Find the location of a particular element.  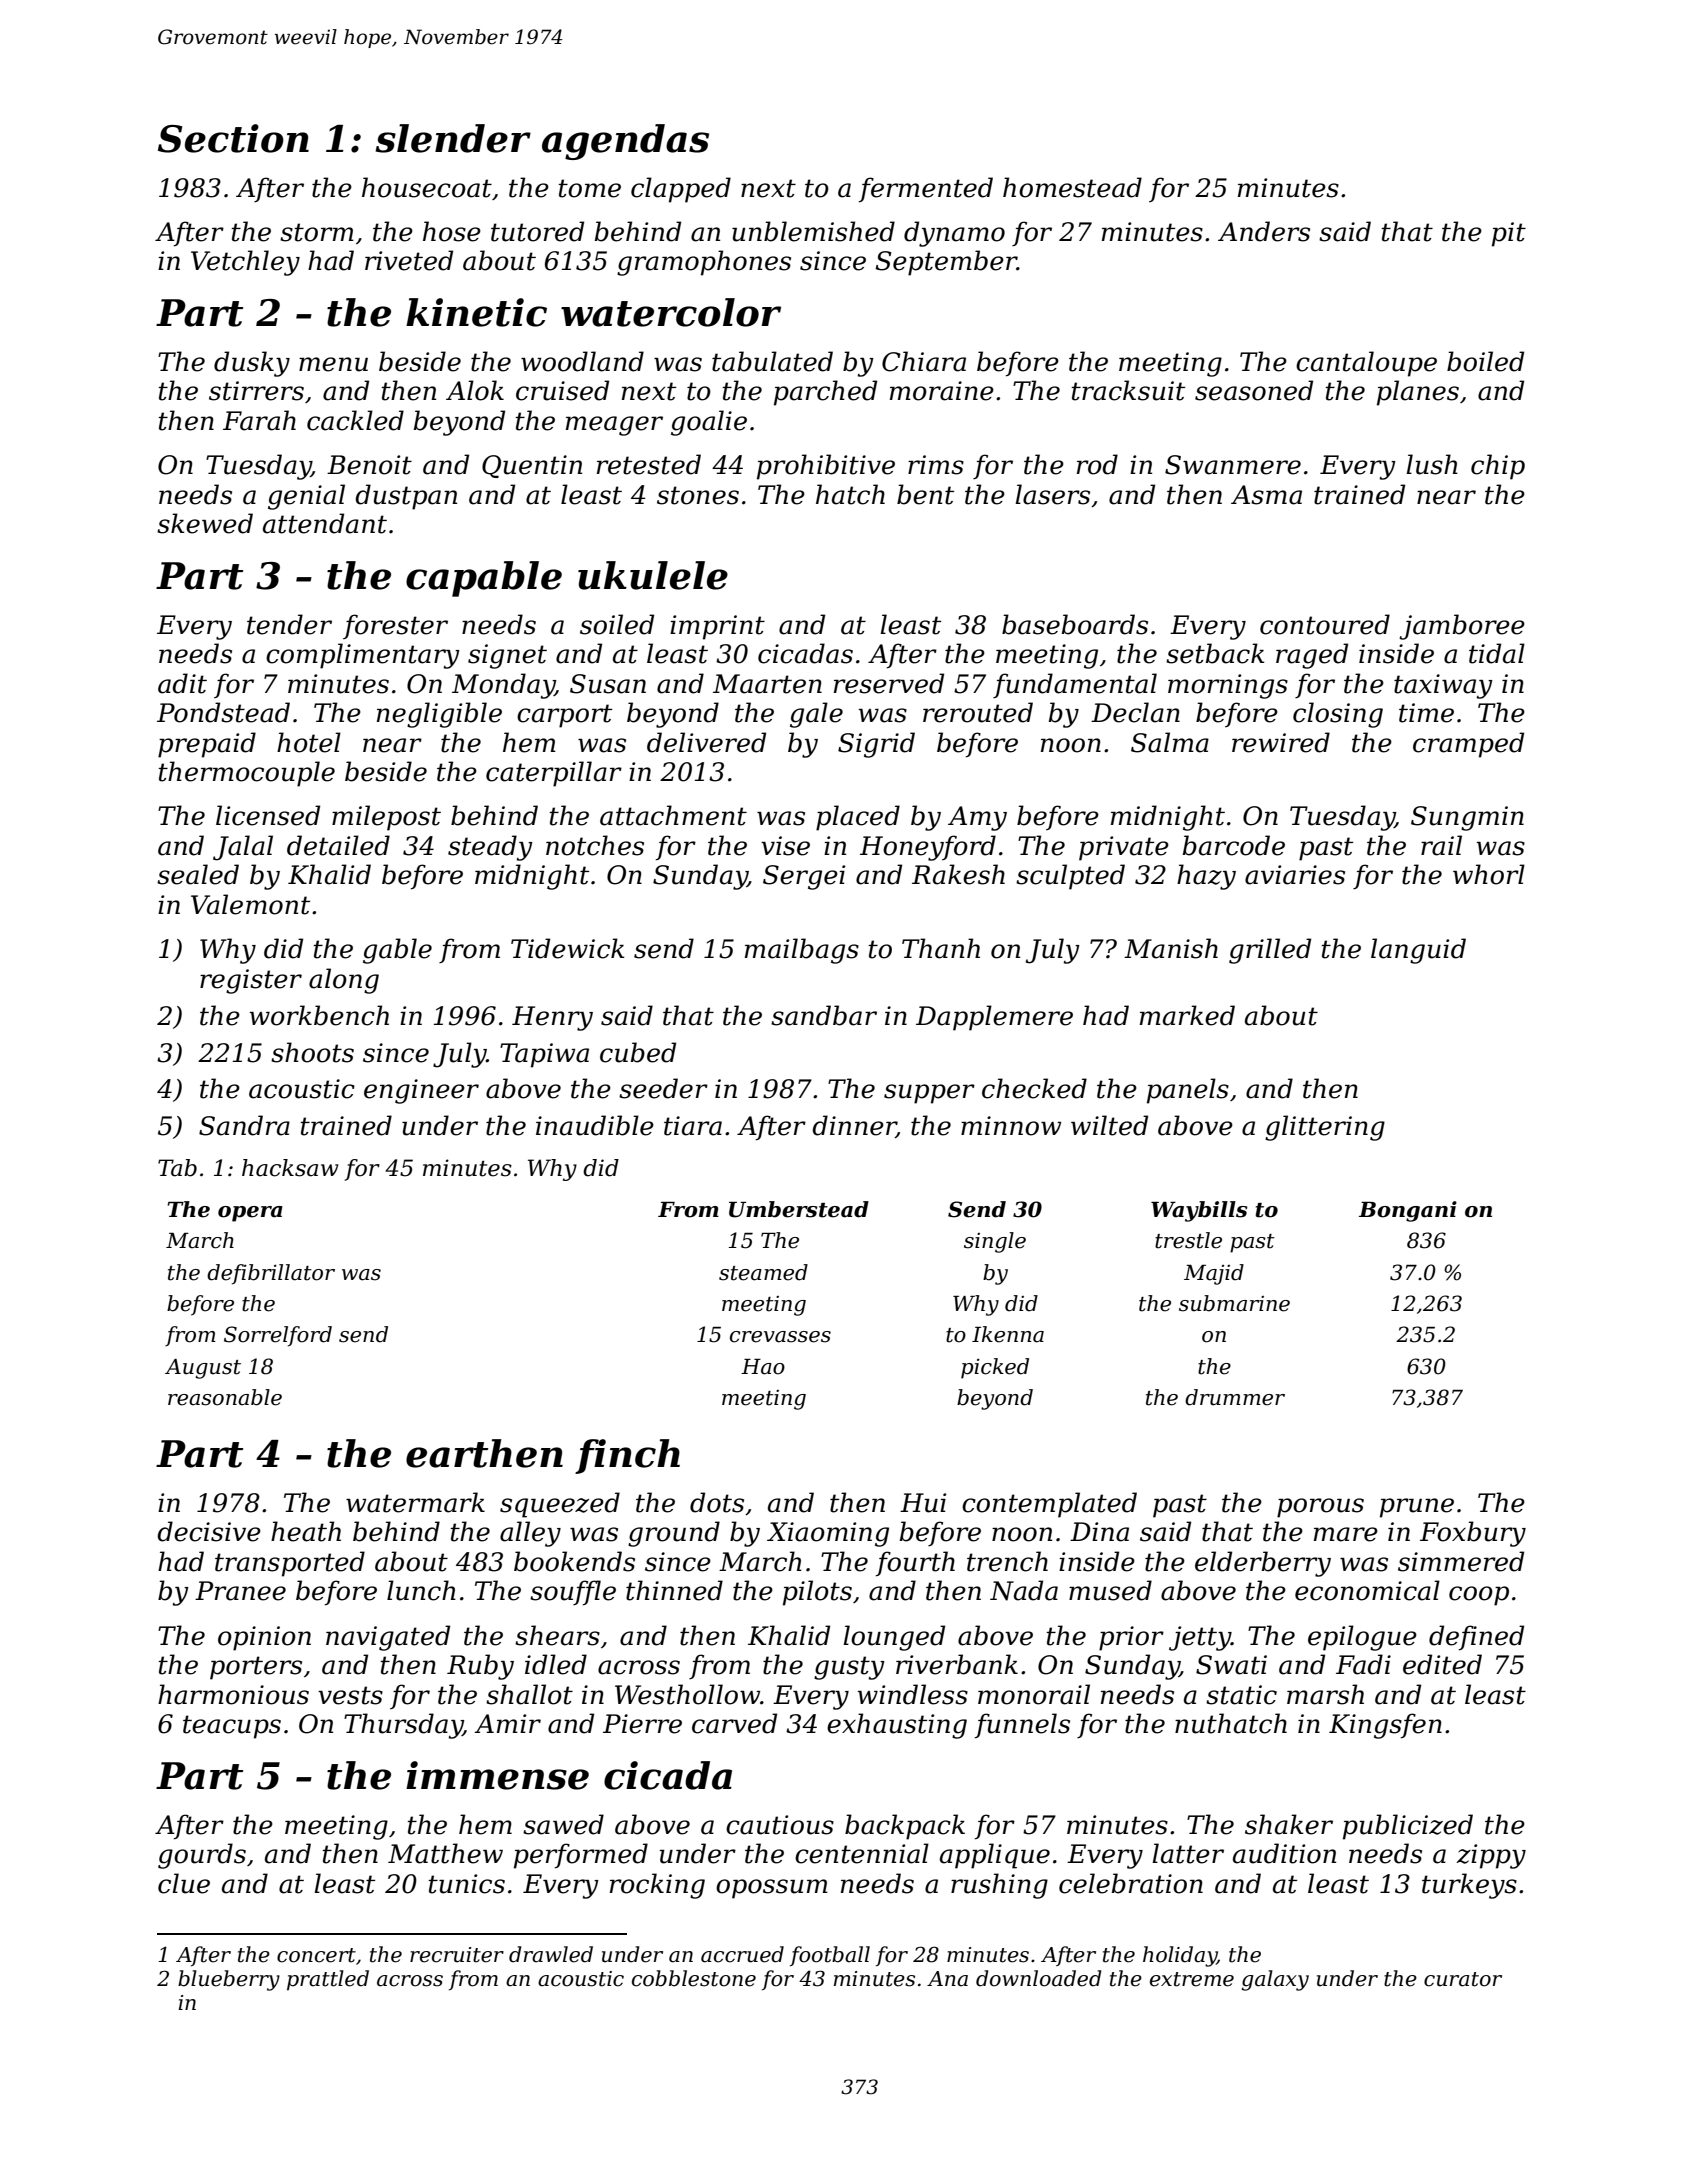

languid is located at coordinates (1418, 951).
